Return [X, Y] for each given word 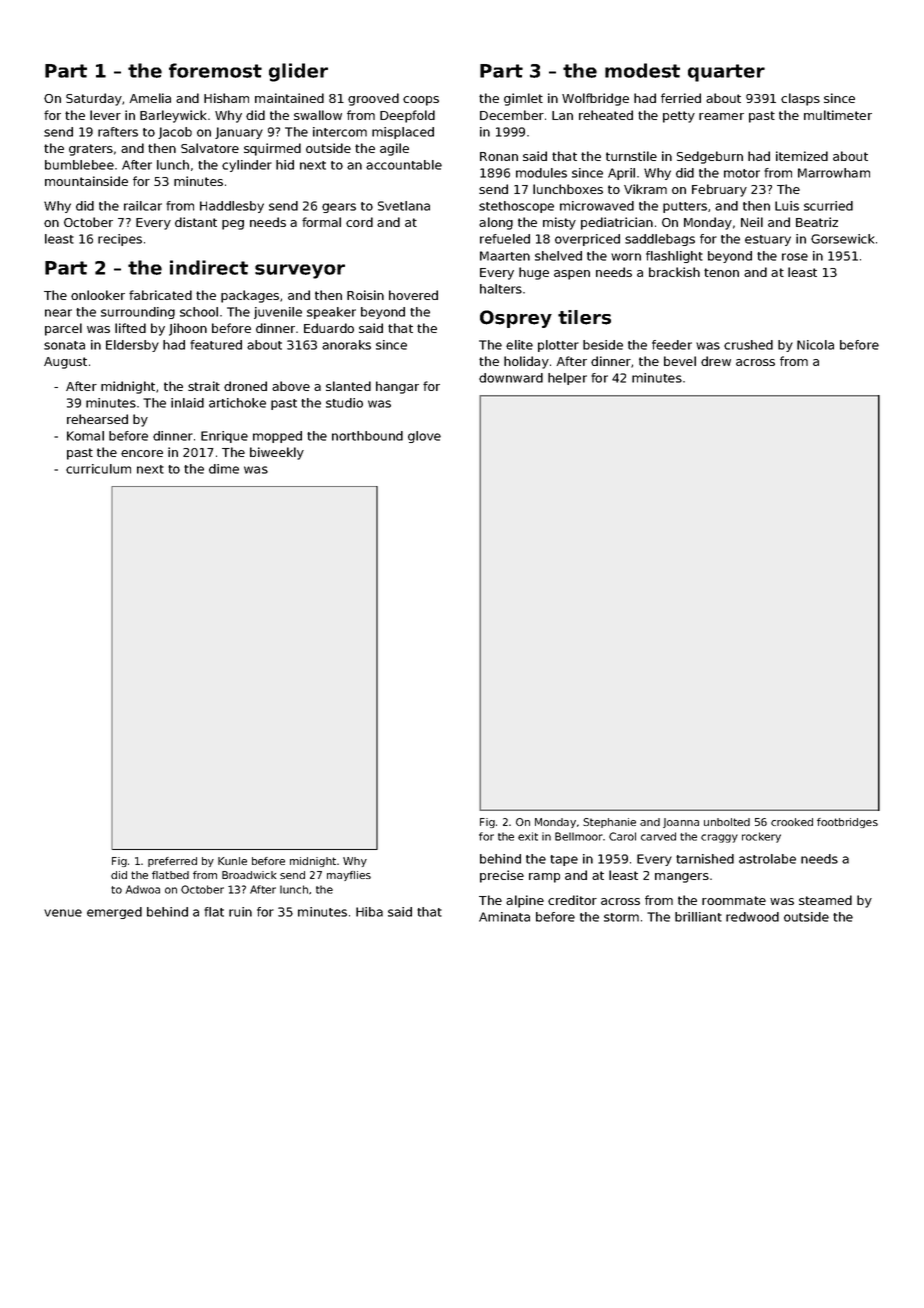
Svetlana [404, 206]
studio [344, 403]
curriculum [98, 469]
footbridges [847, 823]
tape [564, 860]
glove [424, 437]
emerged [114, 913]
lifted [130, 328]
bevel [680, 361]
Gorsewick [842, 239]
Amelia [150, 98]
